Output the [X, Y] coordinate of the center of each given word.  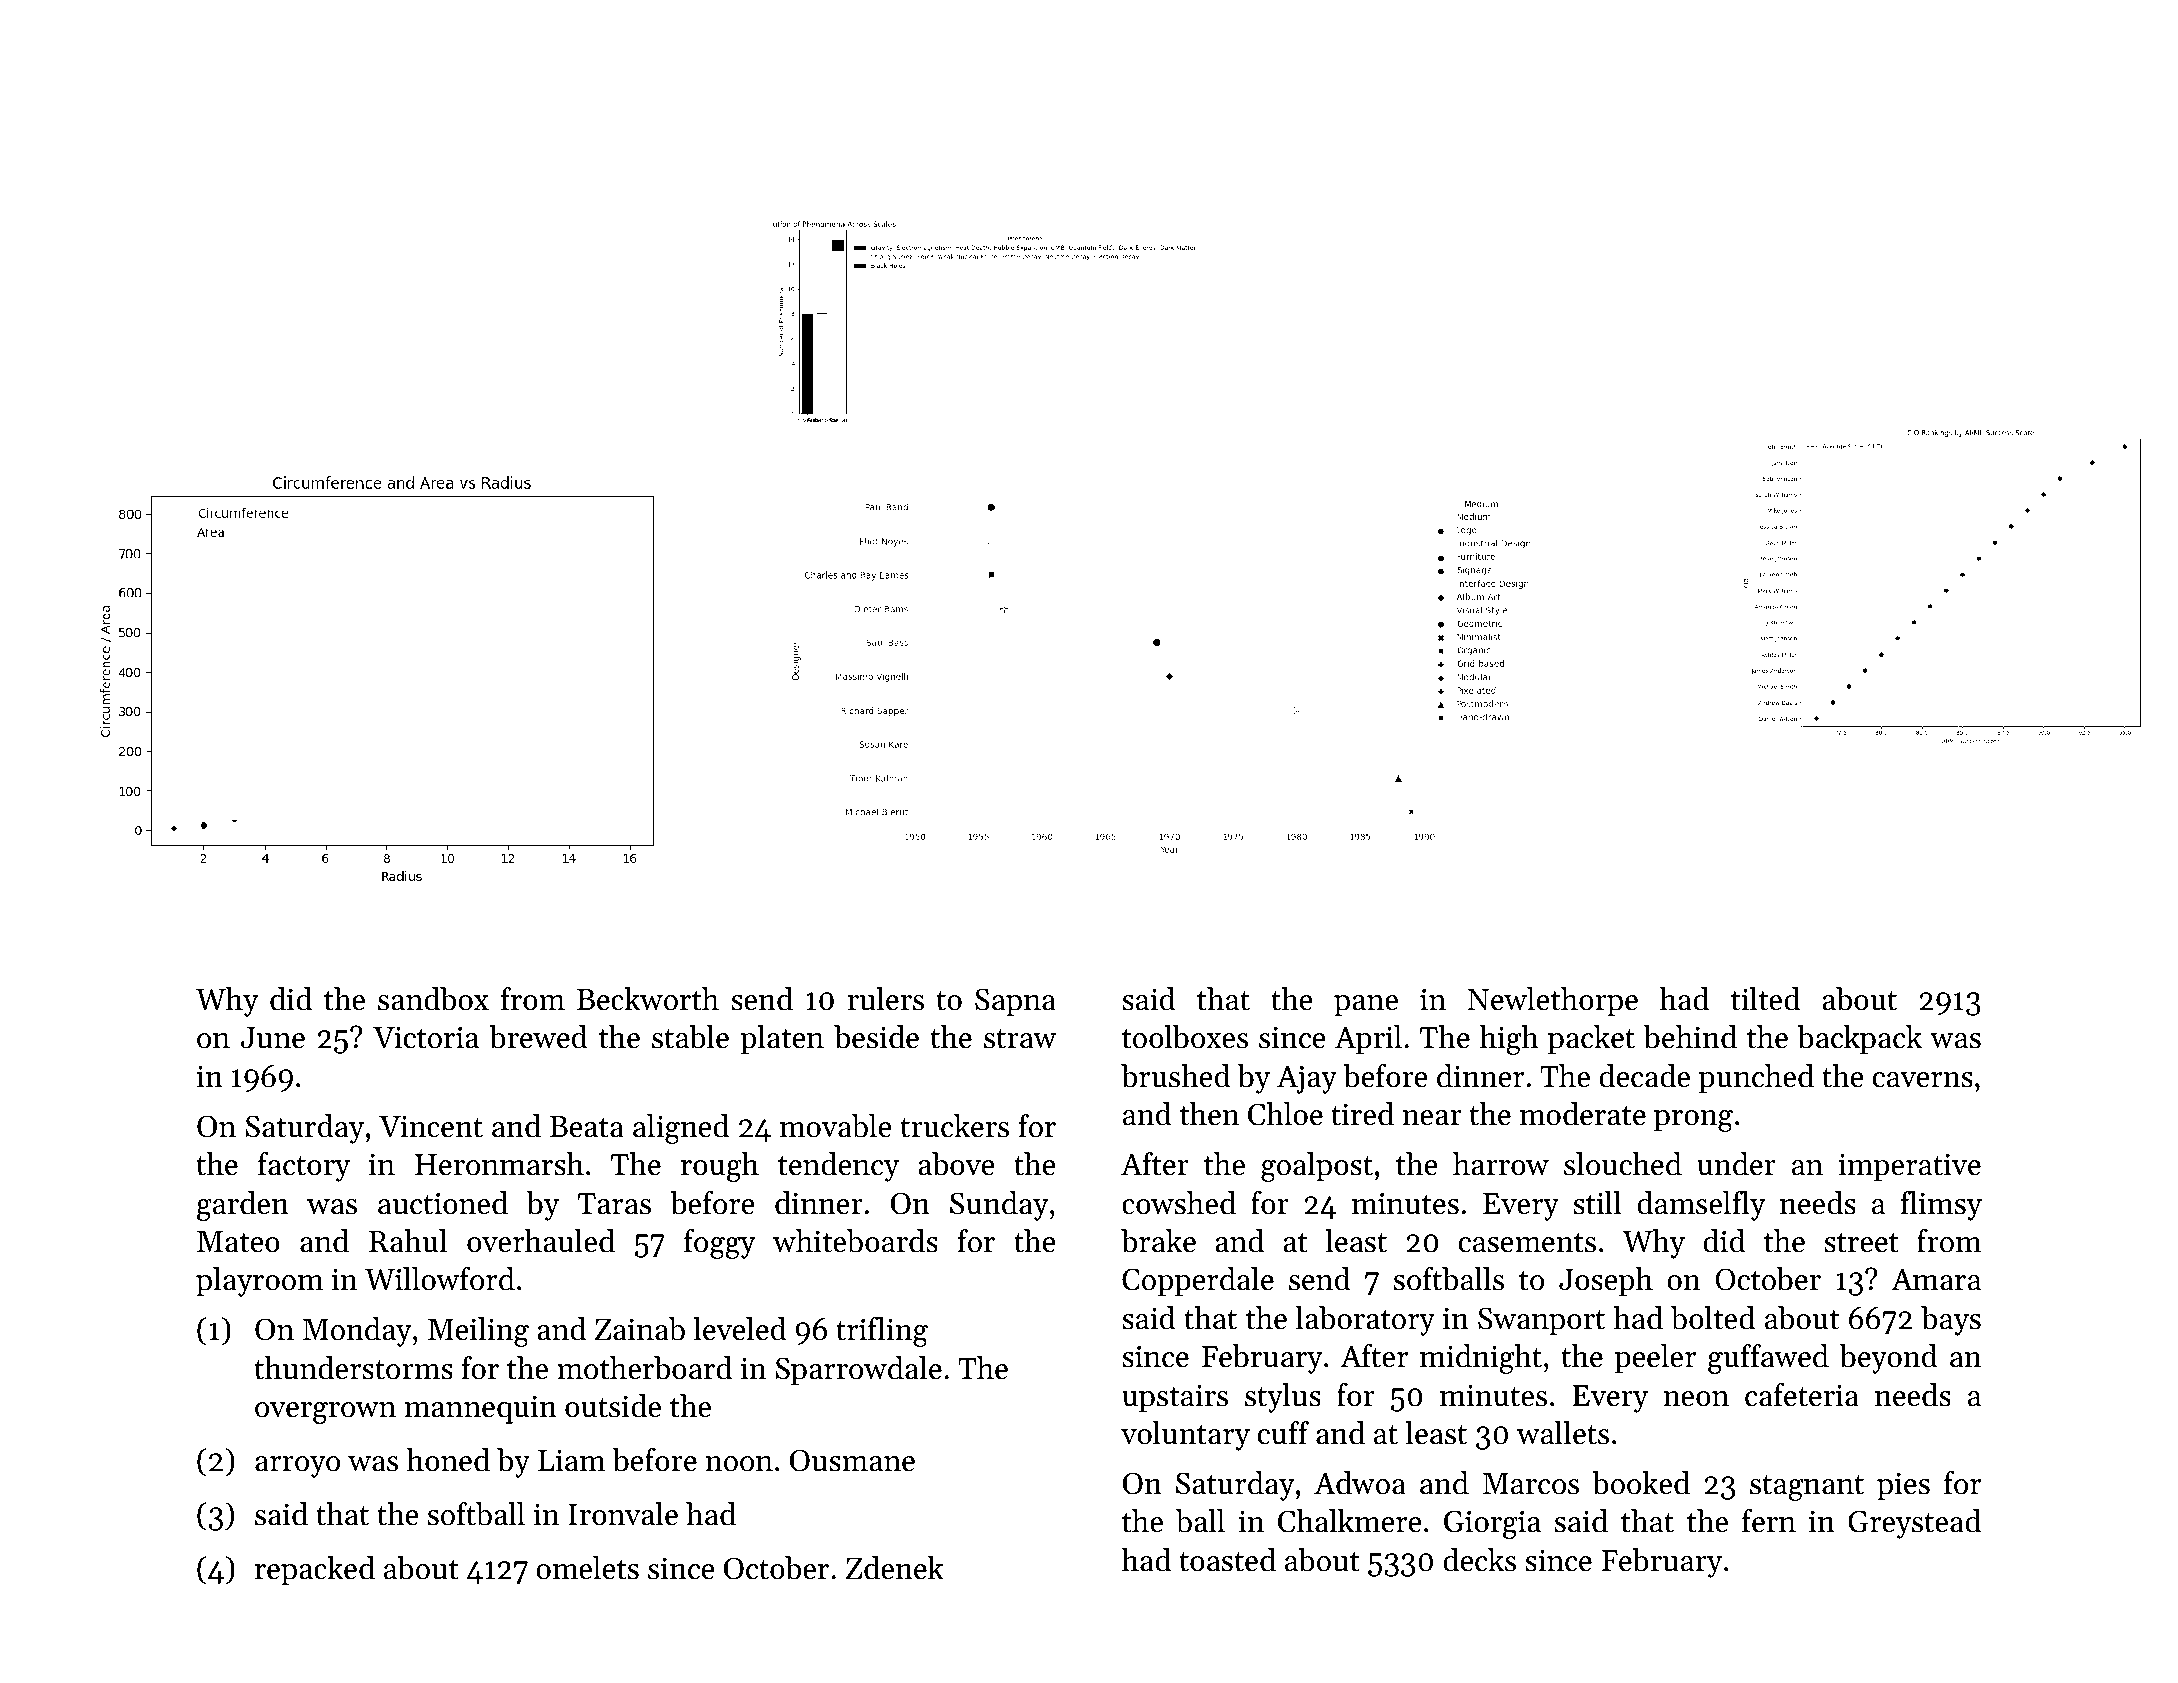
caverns [1923, 1080]
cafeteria [1802, 1395]
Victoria [426, 1037]
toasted [1227, 1560]
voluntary [1185, 1436]
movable [836, 1126]
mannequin [480, 1409]
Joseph [1606, 1282]
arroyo [297, 1467]
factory [304, 1167]
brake [1158, 1241]
